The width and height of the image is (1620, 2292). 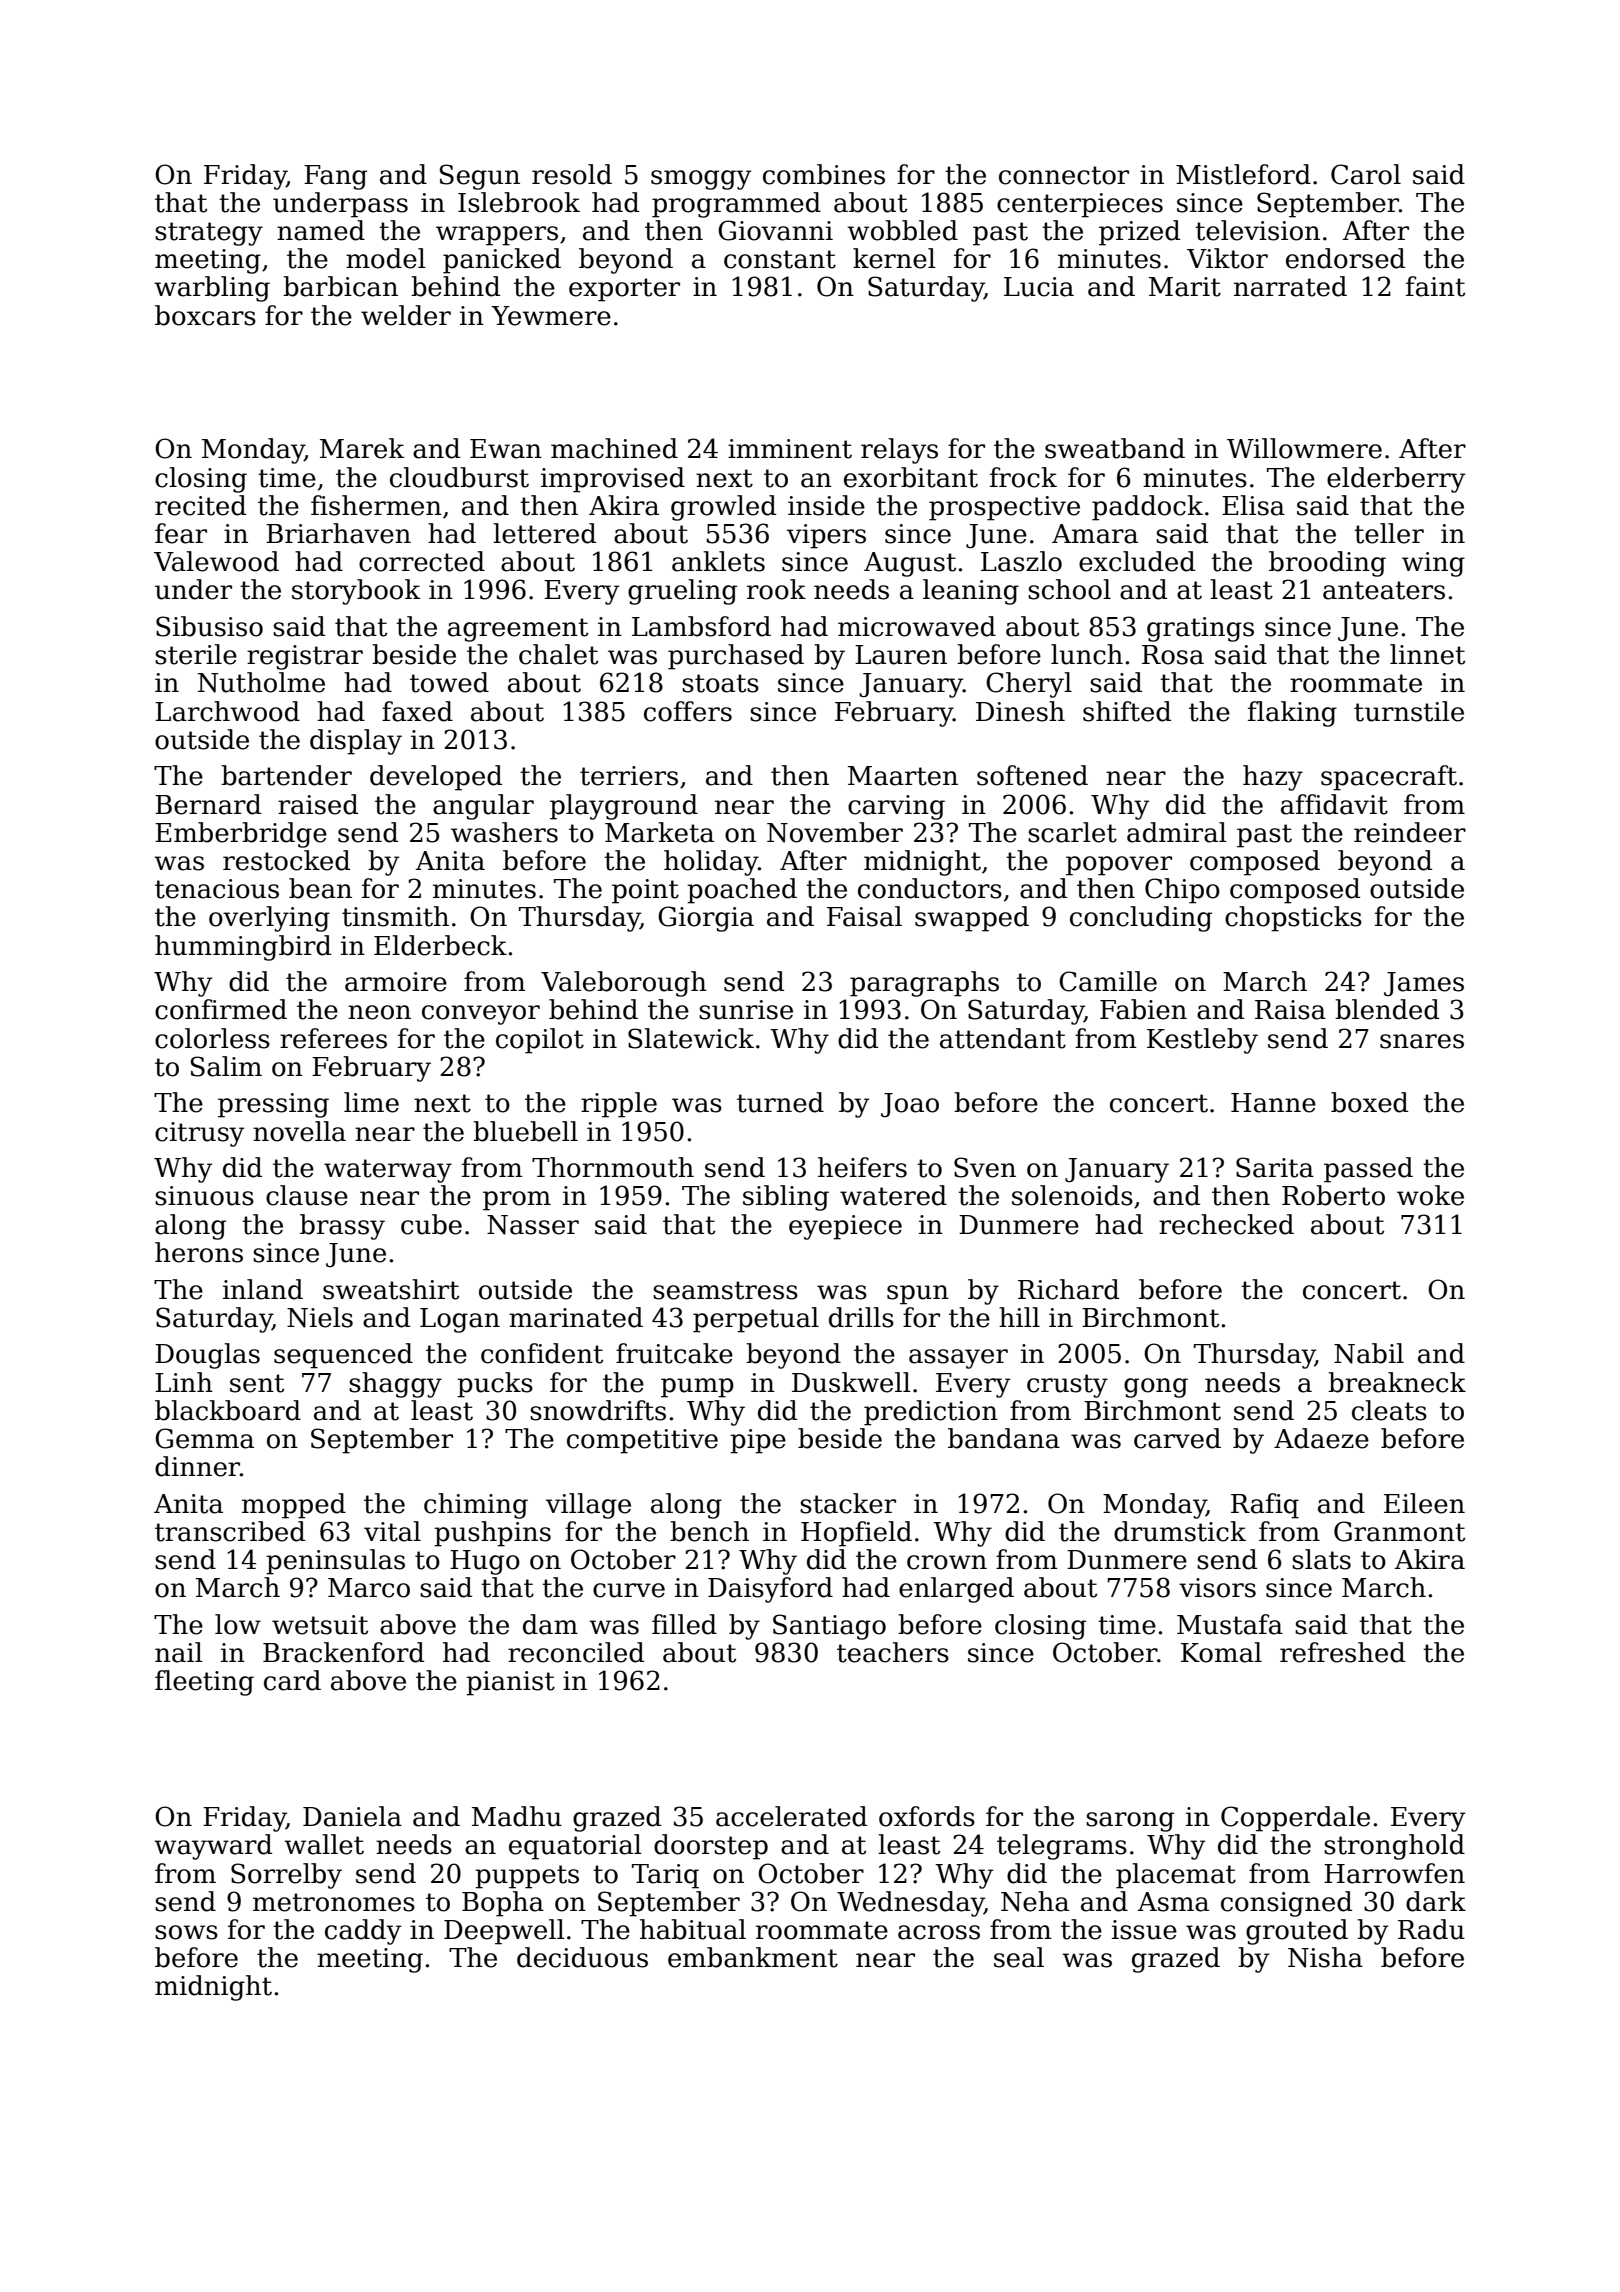 What do you see at coordinates (1202, 1041) in the image?
I see `Kestleby` at bounding box center [1202, 1041].
